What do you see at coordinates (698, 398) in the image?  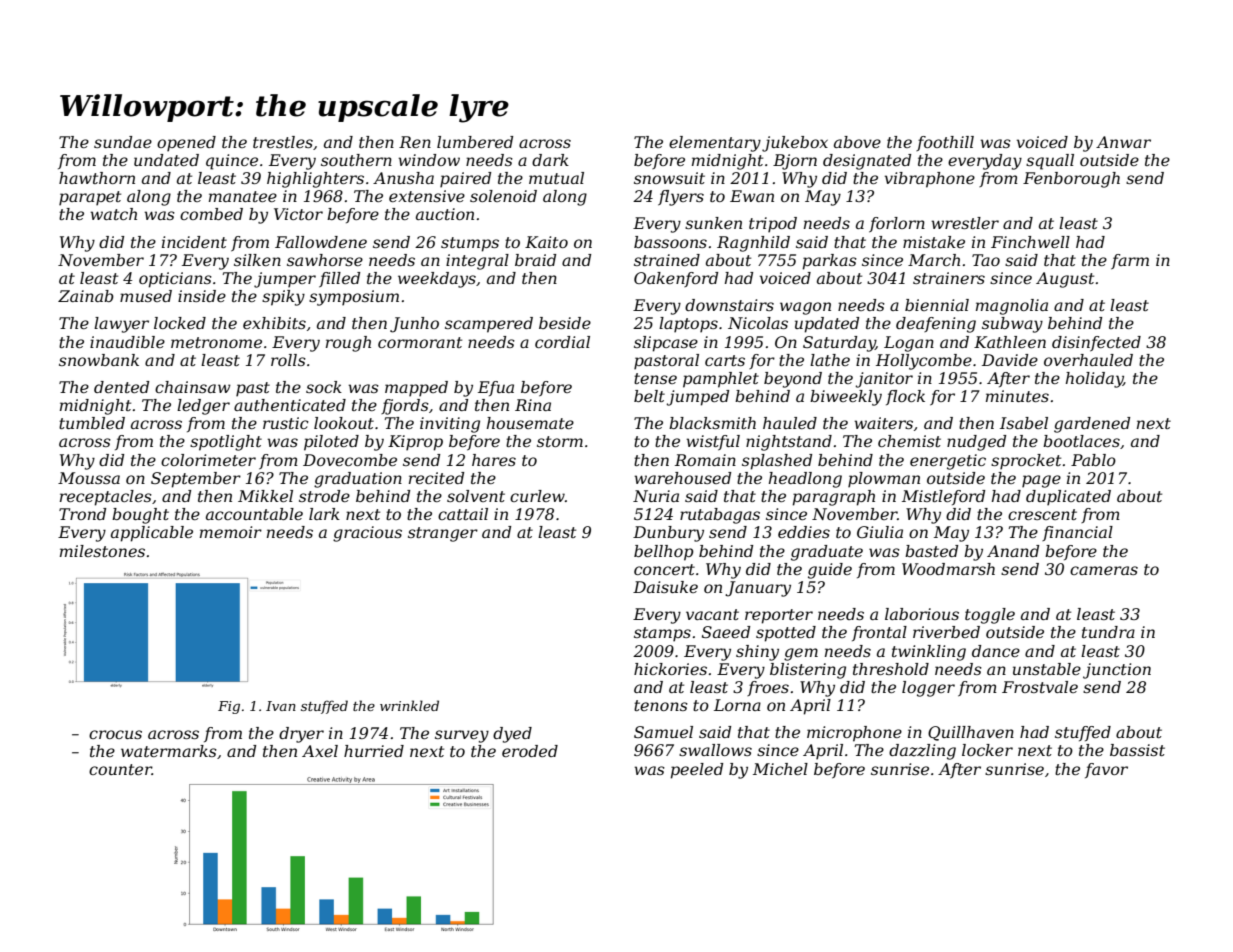 I see `jumped` at bounding box center [698, 398].
